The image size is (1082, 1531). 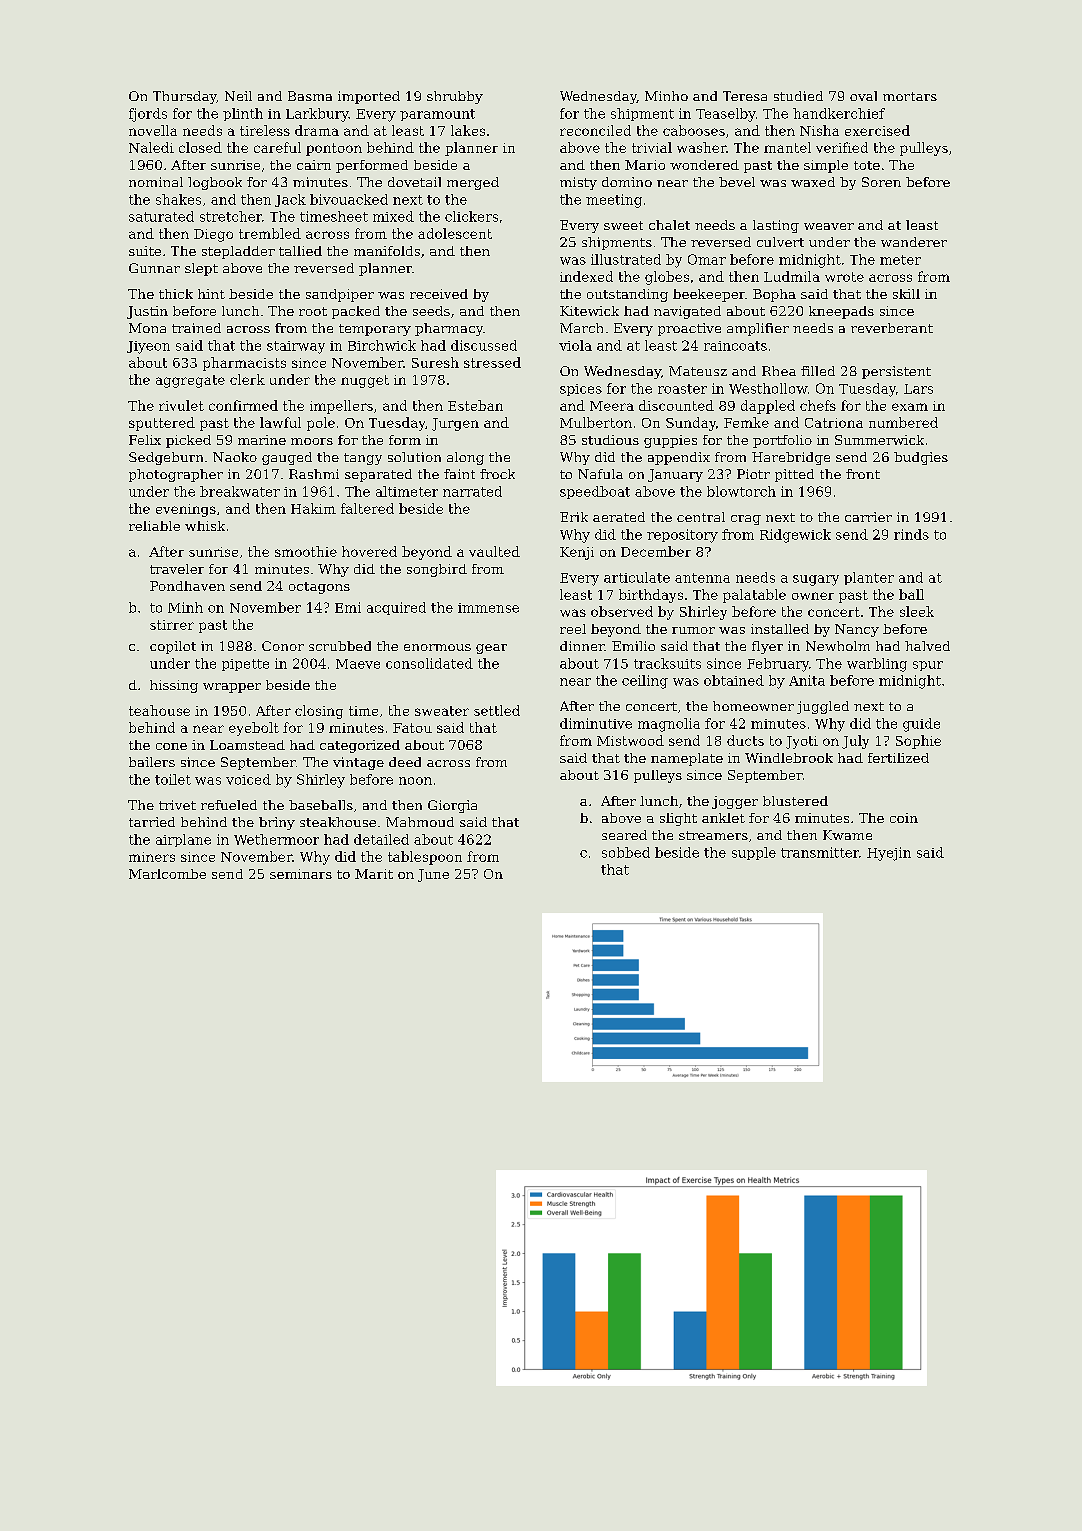 What do you see at coordinates (586, 276) in the image?
I see `indexed` at bounding box center [586, 276].
